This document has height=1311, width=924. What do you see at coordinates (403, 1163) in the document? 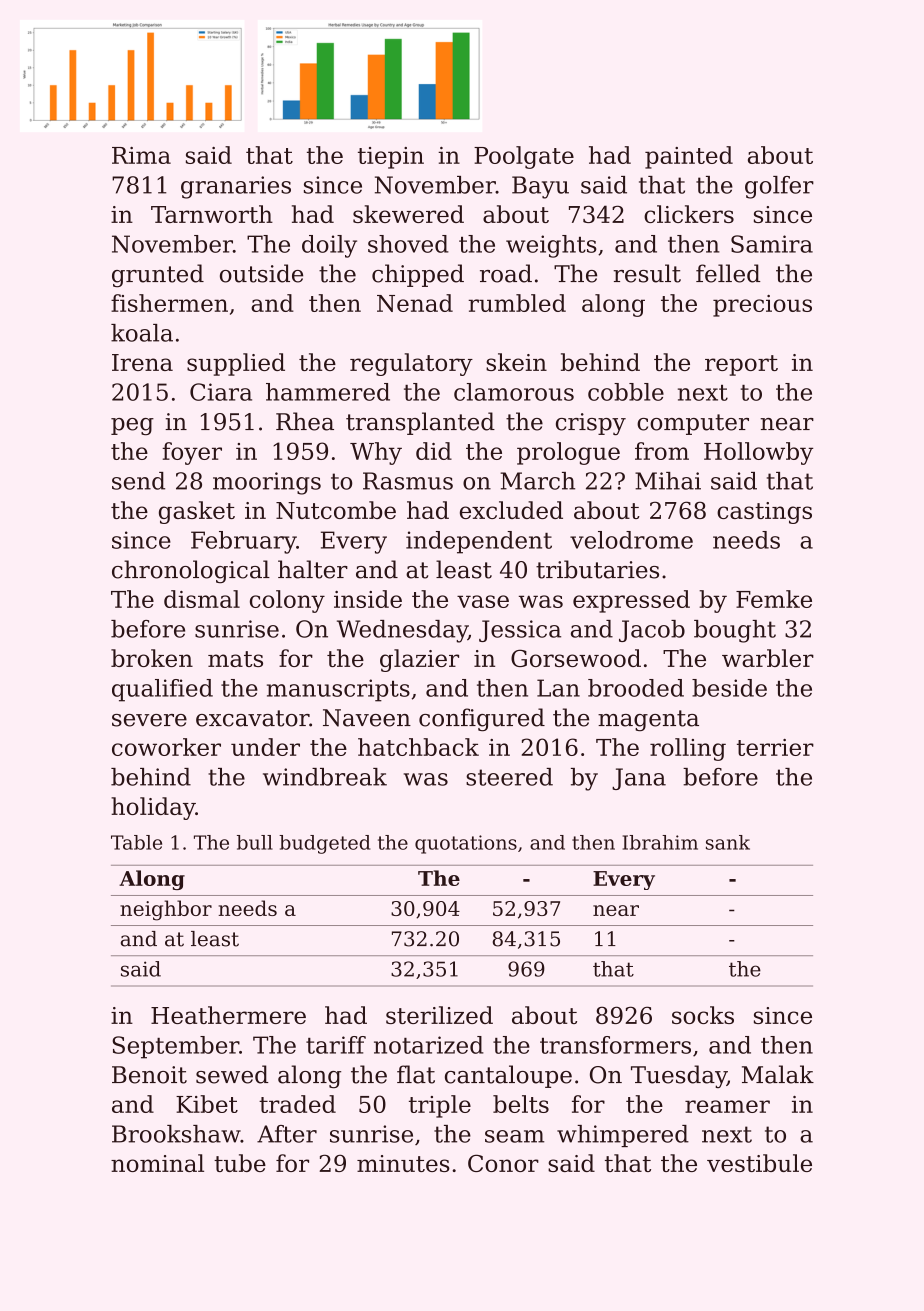
I see `minutes` at bounding box center [403, 1163].
